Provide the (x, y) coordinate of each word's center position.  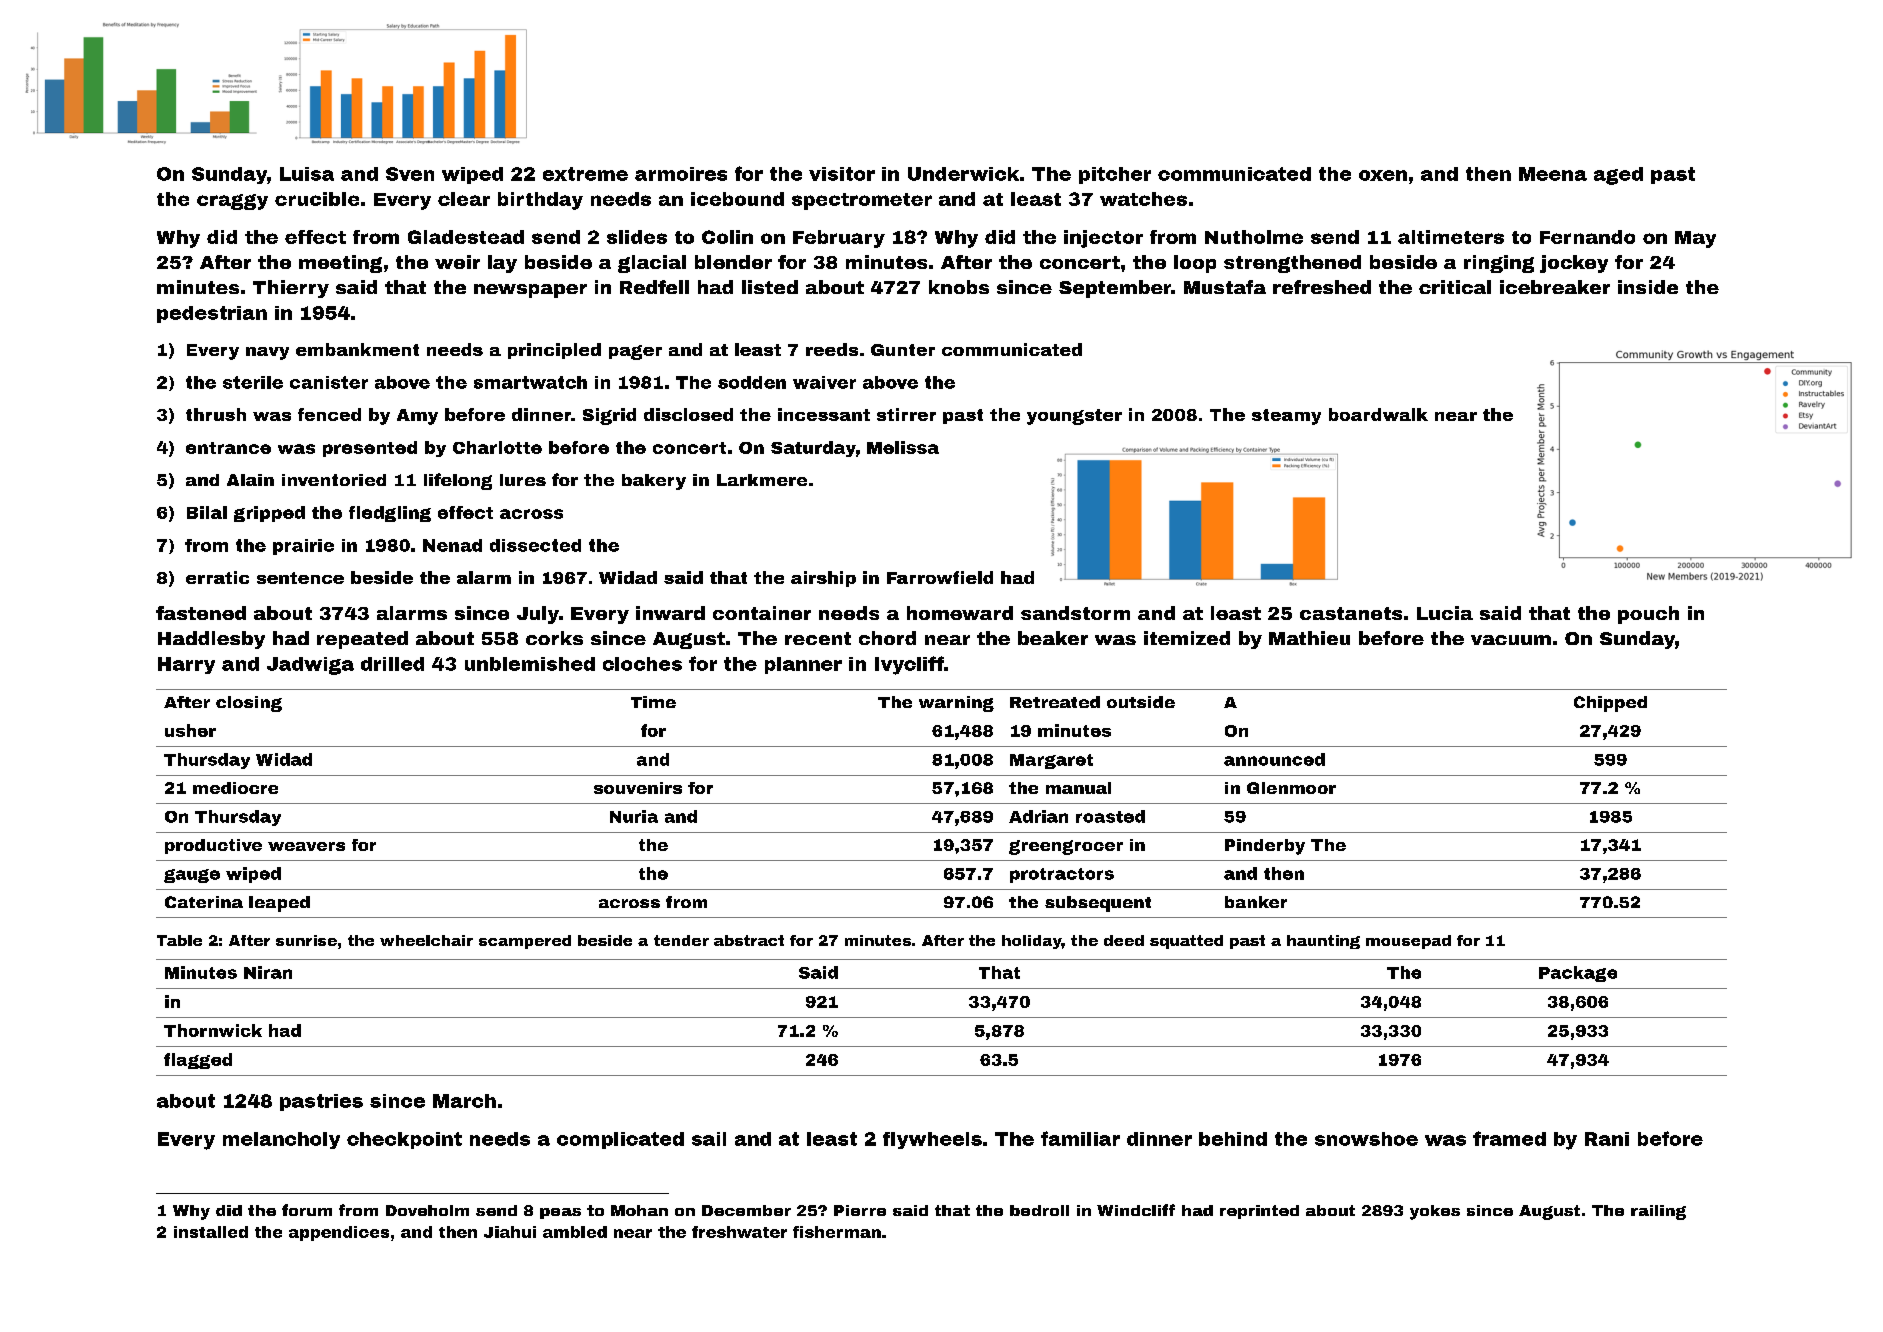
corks (554, 638)
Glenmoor (1291, 788)
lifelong (458, 481)
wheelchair (426, 940)
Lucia (1445, 613)
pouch (1648, 615)
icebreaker (1555, 287)
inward (670, 613)
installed (211, 1232)
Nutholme (1254, 237)
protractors (1062, 875)
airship (823, 579)
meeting (340, 264)
